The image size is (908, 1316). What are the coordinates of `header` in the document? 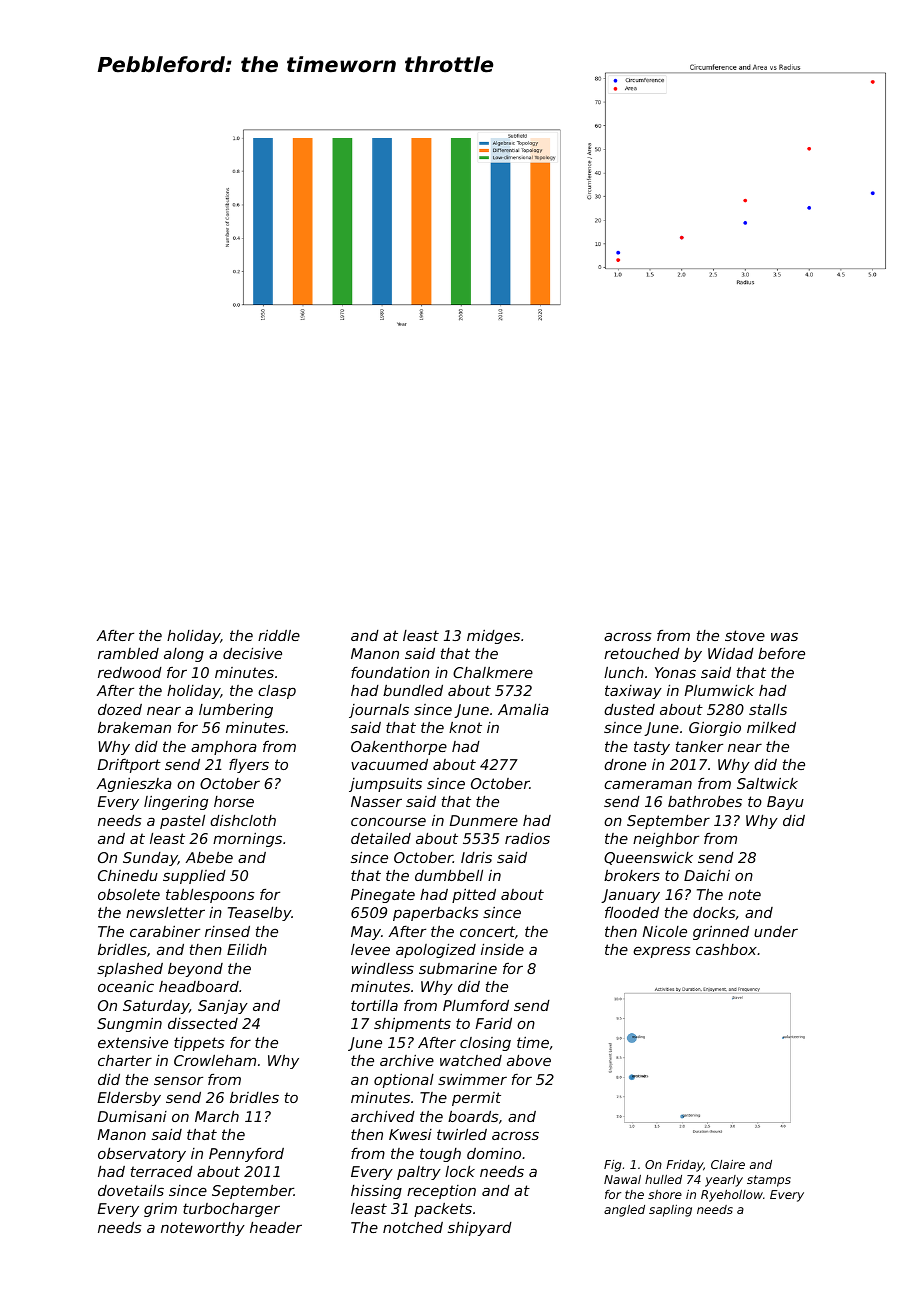 It's located at (276, 1227).
